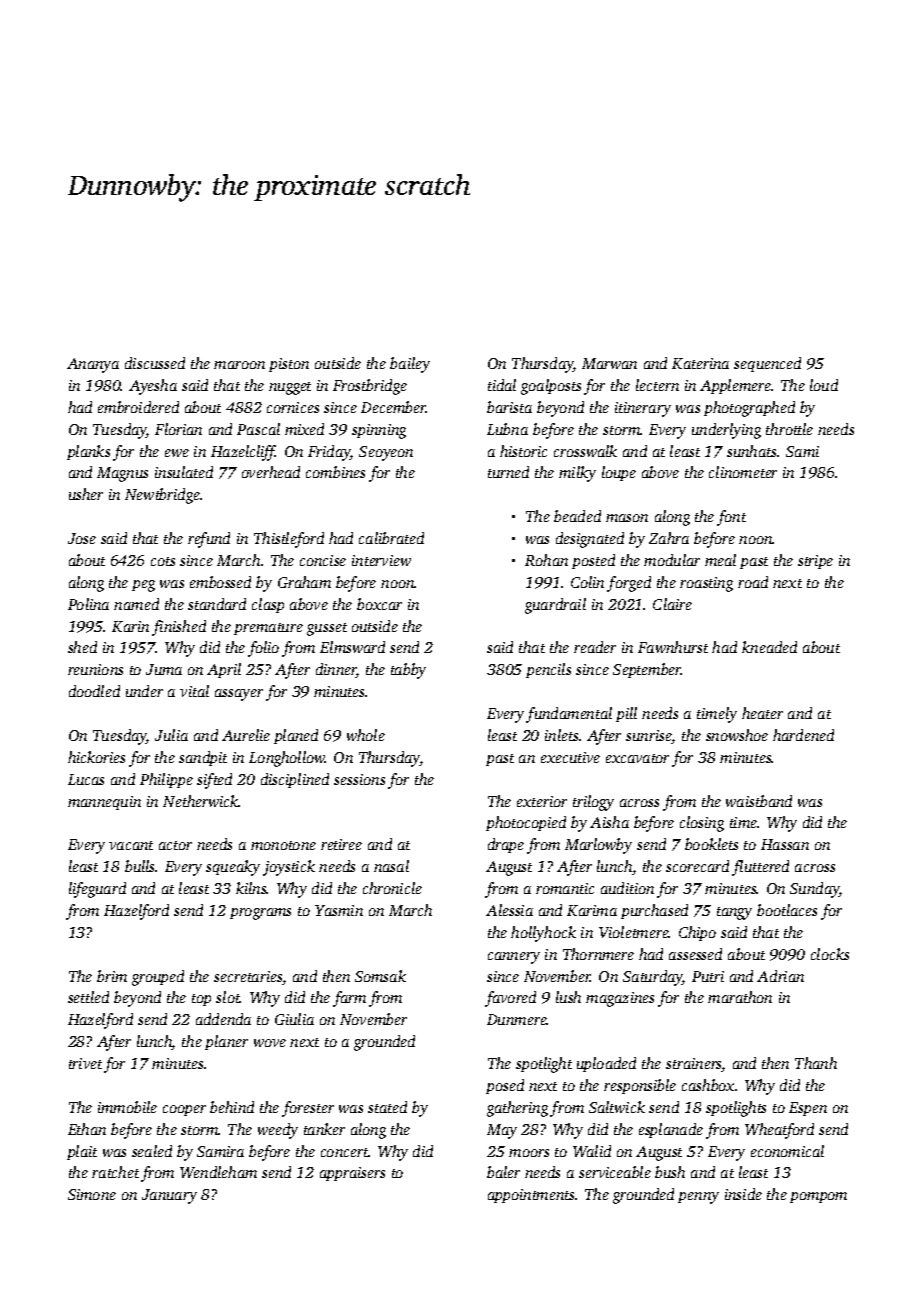 Image resolution: width=924 pixels, height=1311 pixels. Describe the element at coordinates (669, 538) in the screenshot. I see `Zahra` at that location.
